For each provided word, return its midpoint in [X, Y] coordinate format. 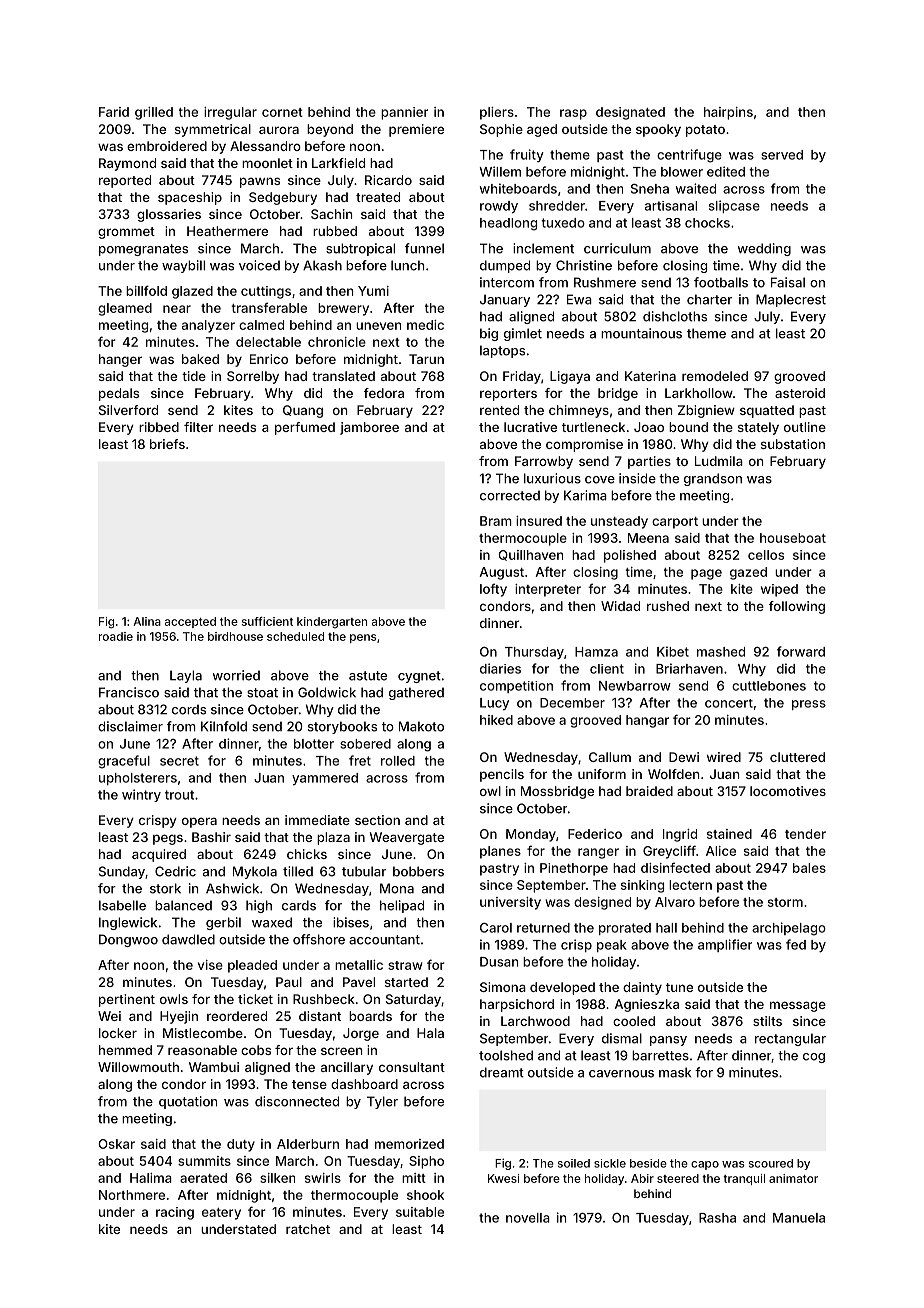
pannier [404, 113]
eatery [221, 1214]
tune [679, 987]
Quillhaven [531, 555]
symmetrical [213, 130]
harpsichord [517, 1005]
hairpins [728, 113]
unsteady [619, 522]
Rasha [717, 1218]
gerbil [223, 923]
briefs [167, 444]
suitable [420, 1212]
